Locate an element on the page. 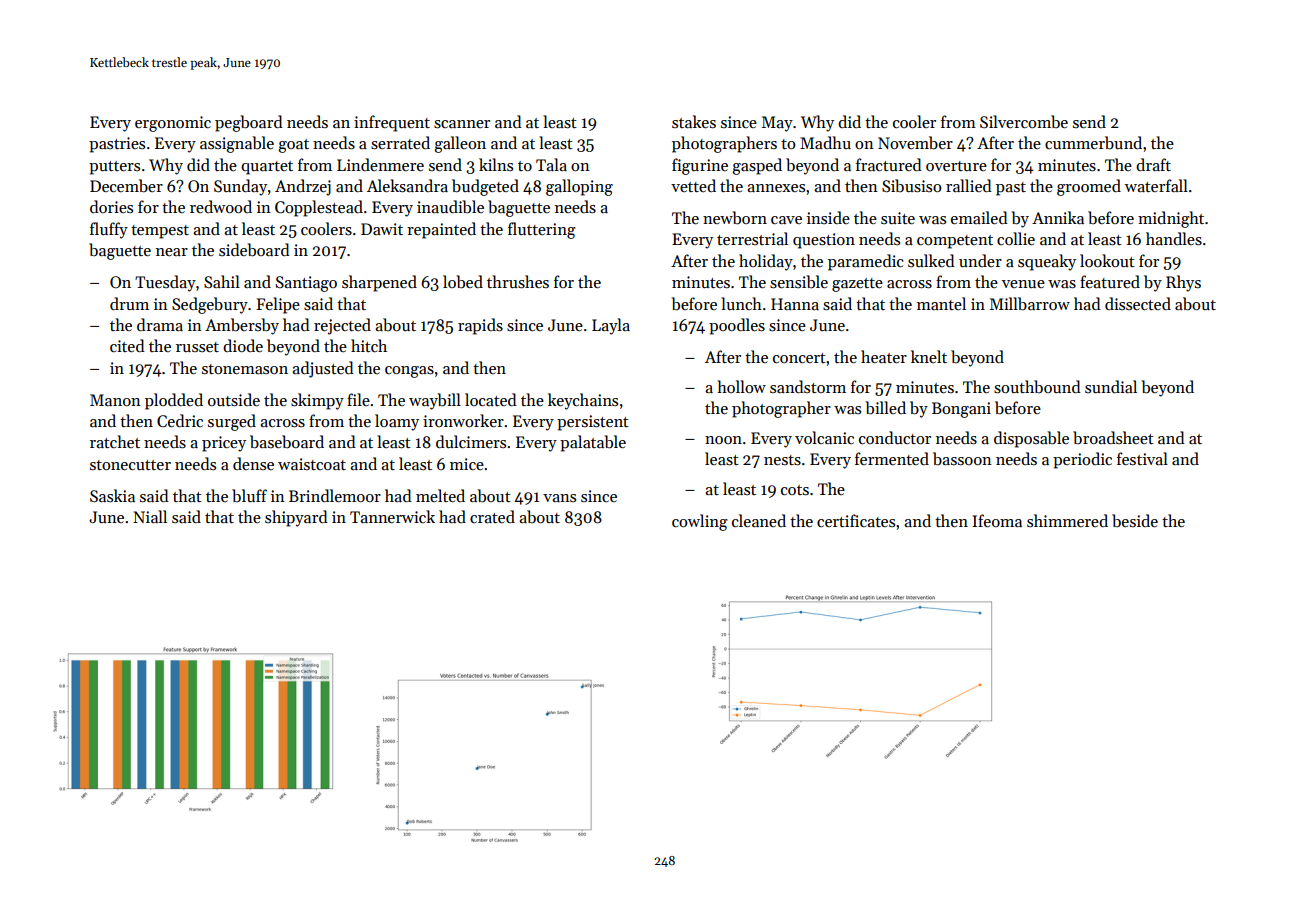  Ifeoma is located at coordinates (997, 520).
